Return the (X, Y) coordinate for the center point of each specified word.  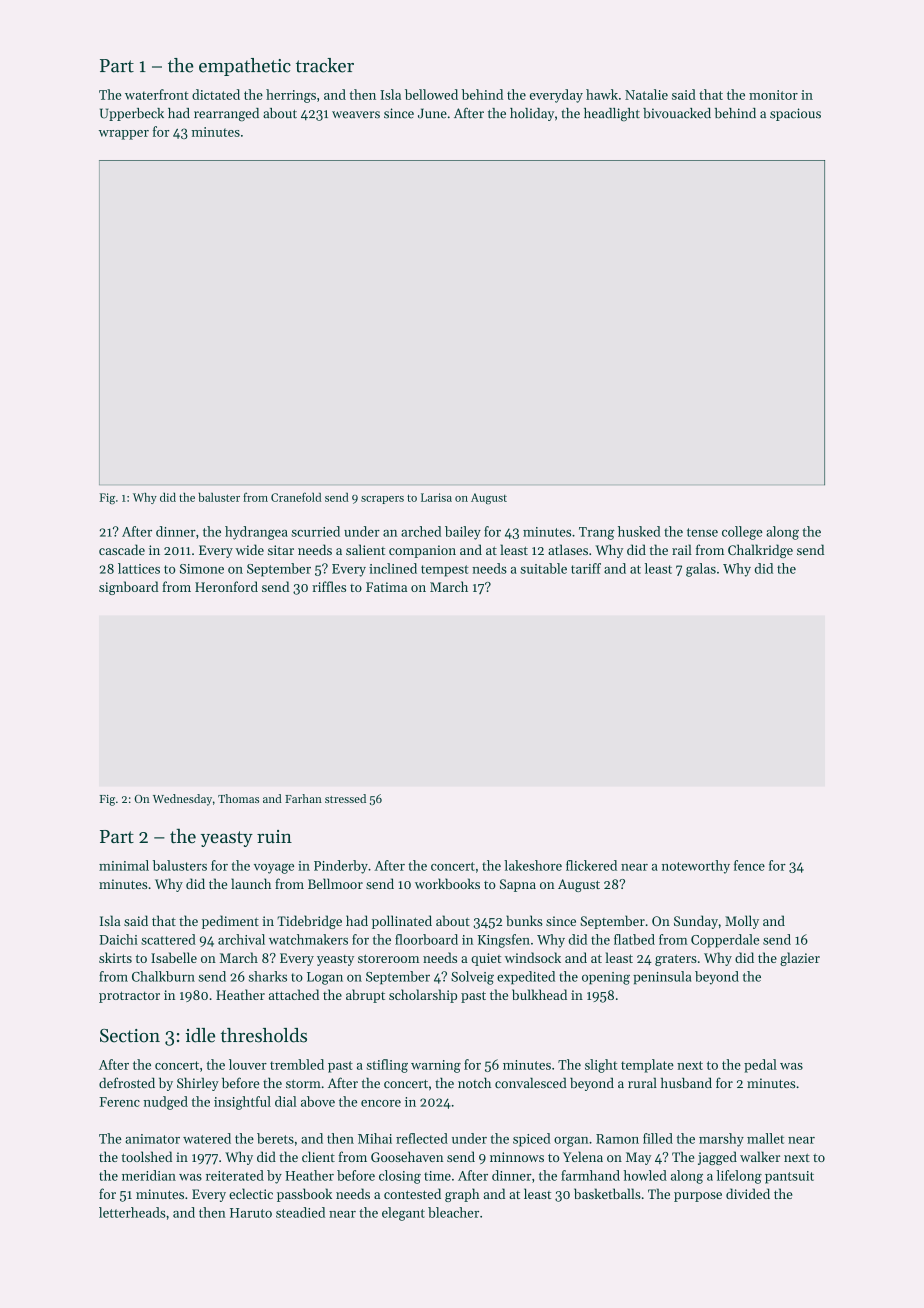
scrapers (382, 500)
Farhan (303, 798)
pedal (760, 1066)
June (432, 113)
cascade (122, 549)
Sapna (518, 885)
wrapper (124, 135)
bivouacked (677, 113)
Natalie (646, 94)
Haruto (251, 1213)
